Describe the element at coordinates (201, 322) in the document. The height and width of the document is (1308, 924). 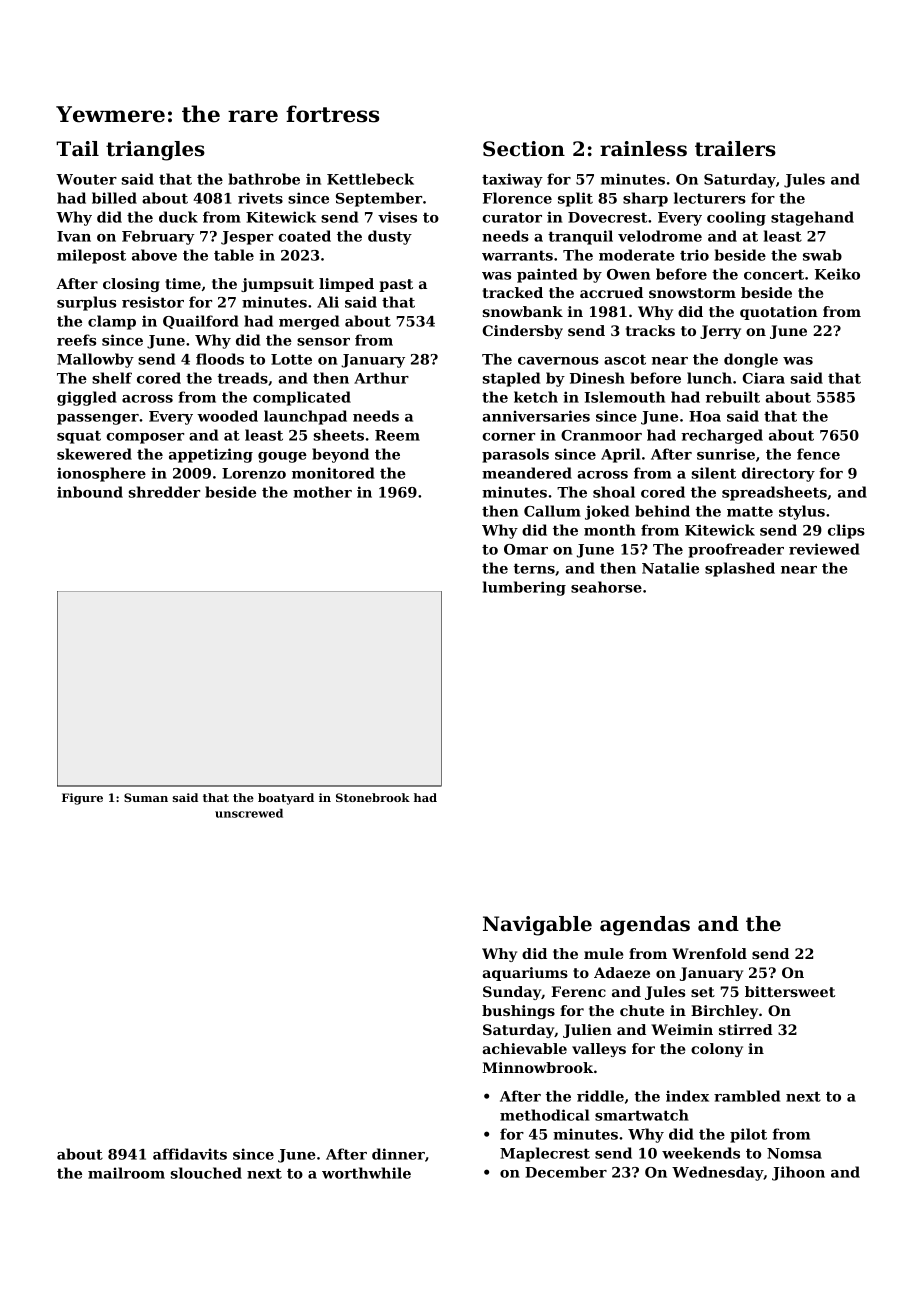
I see `Quailford` at that location.
